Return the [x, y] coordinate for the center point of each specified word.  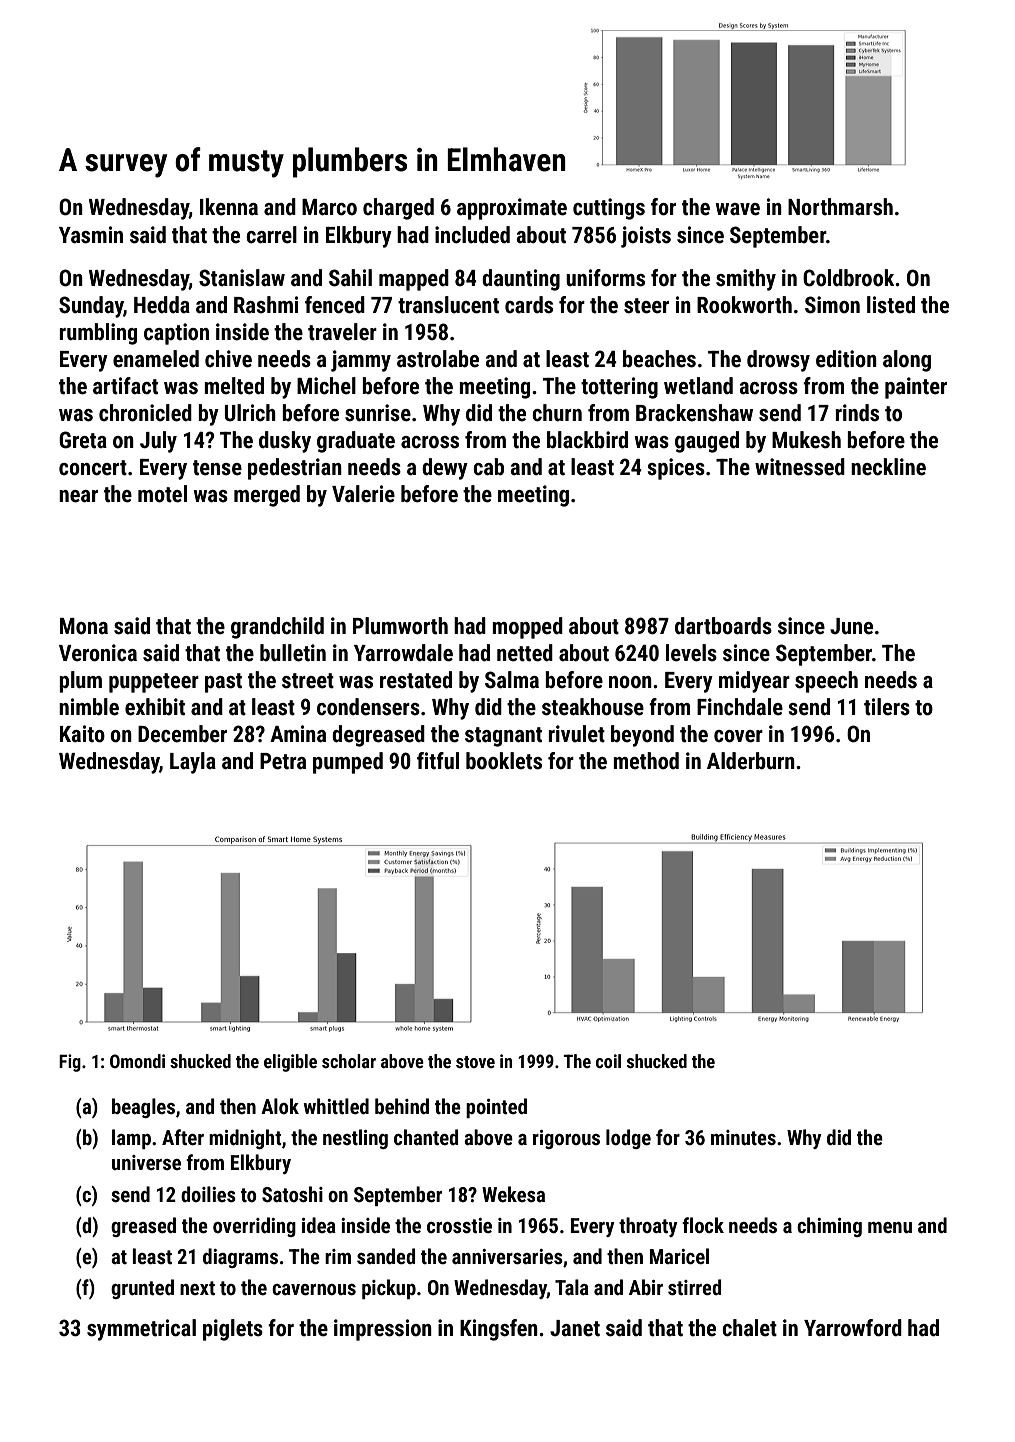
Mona [84, 626]
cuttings [609, 209]
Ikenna [229, 207]
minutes [743, 1137]
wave [737, 209]
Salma [512, 680]
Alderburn [751, 761]
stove [475, 1062]
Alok [280, 1106]
